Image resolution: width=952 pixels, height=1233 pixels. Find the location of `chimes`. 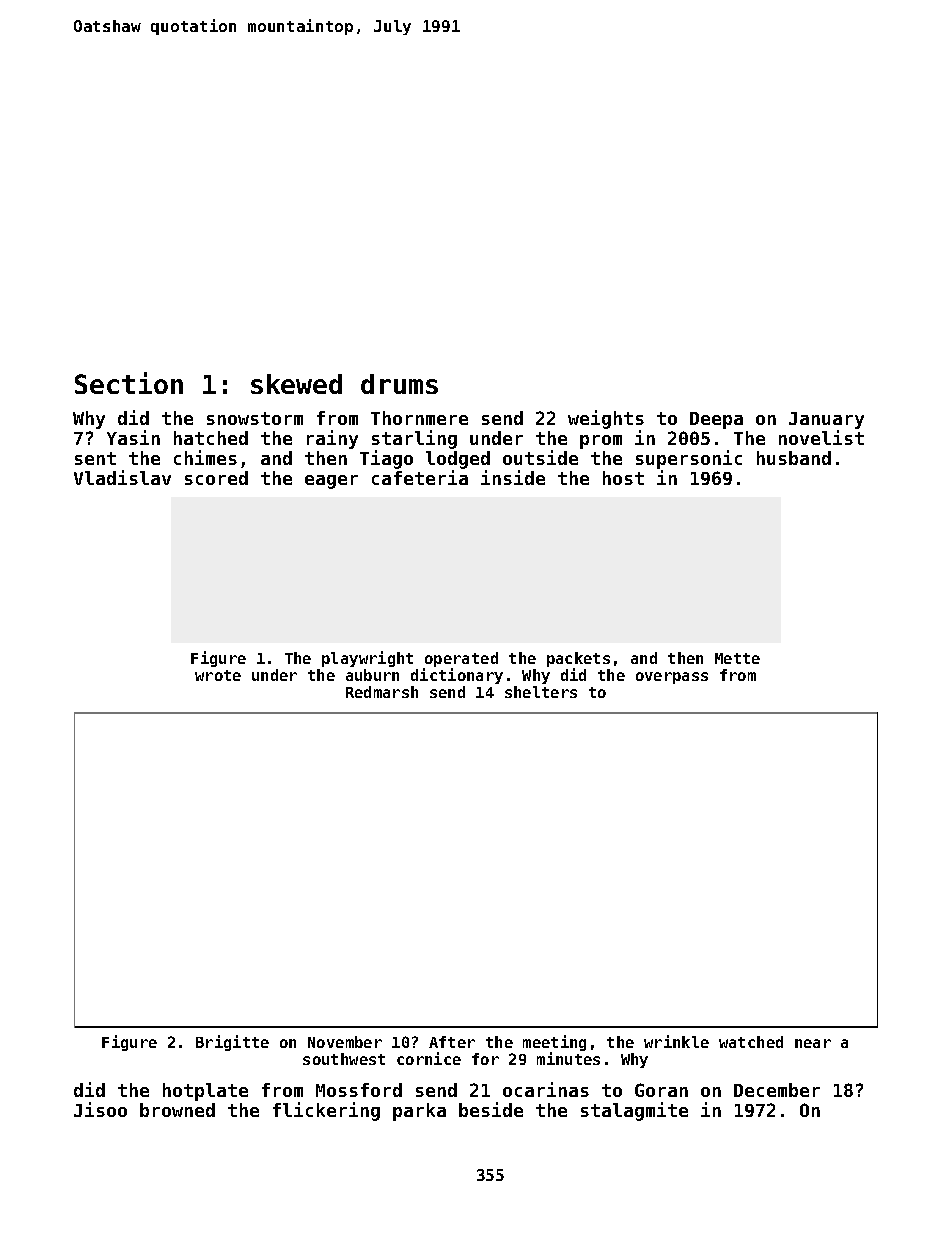

chimes is located at coordinates (205, 457).
